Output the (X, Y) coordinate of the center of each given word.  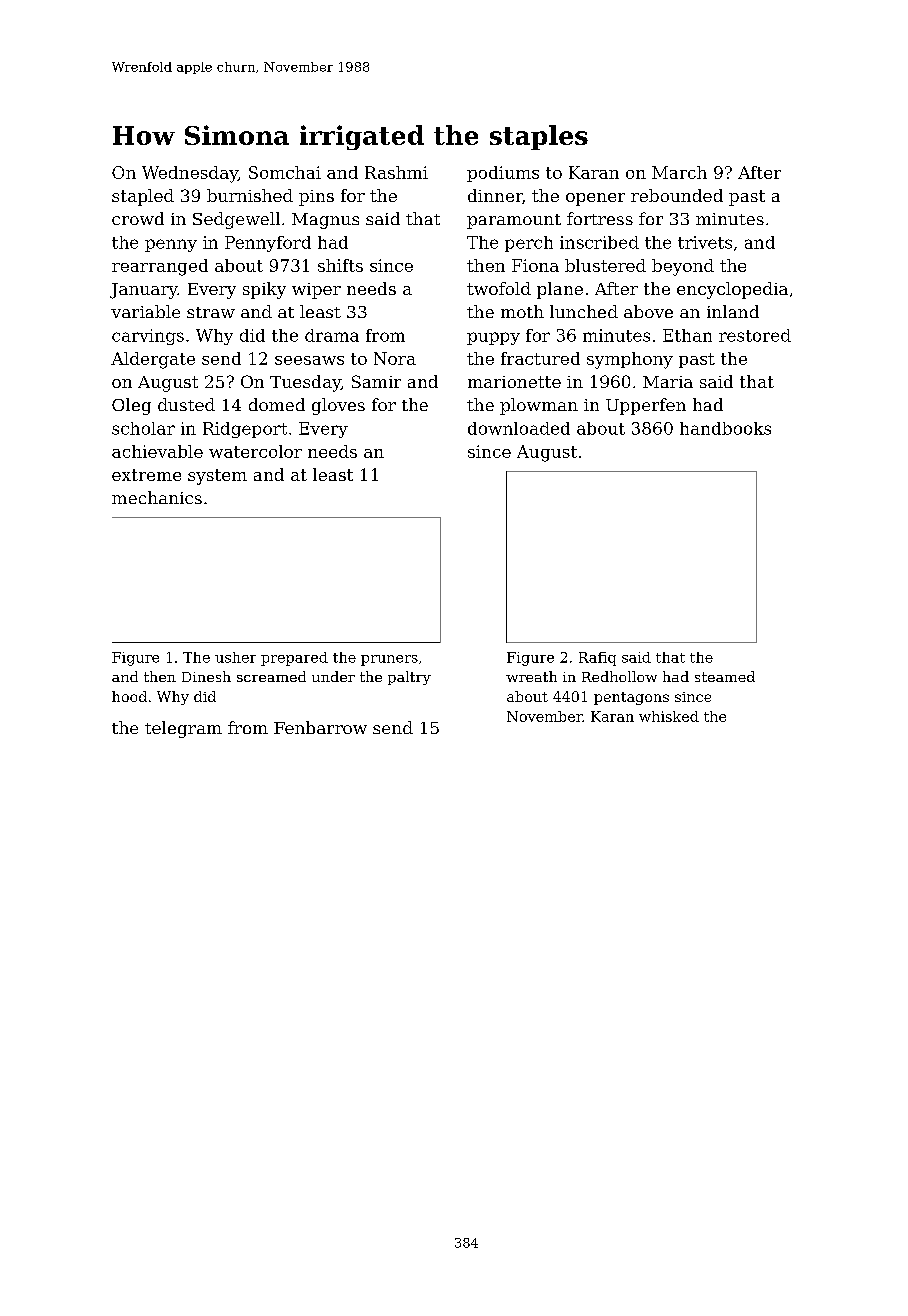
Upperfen (646, 406)
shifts (340, 265)
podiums (503, 174)
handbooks (725, 428)
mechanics (157, 497)
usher (235, 657)
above (648, 311)
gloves (338, 406)
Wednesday (190, 174)
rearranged (160, 267)
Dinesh (206, 676)
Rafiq (597, 659)
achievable (157, 451)
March (679, 172)
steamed (725, 676)
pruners (389, 660)
